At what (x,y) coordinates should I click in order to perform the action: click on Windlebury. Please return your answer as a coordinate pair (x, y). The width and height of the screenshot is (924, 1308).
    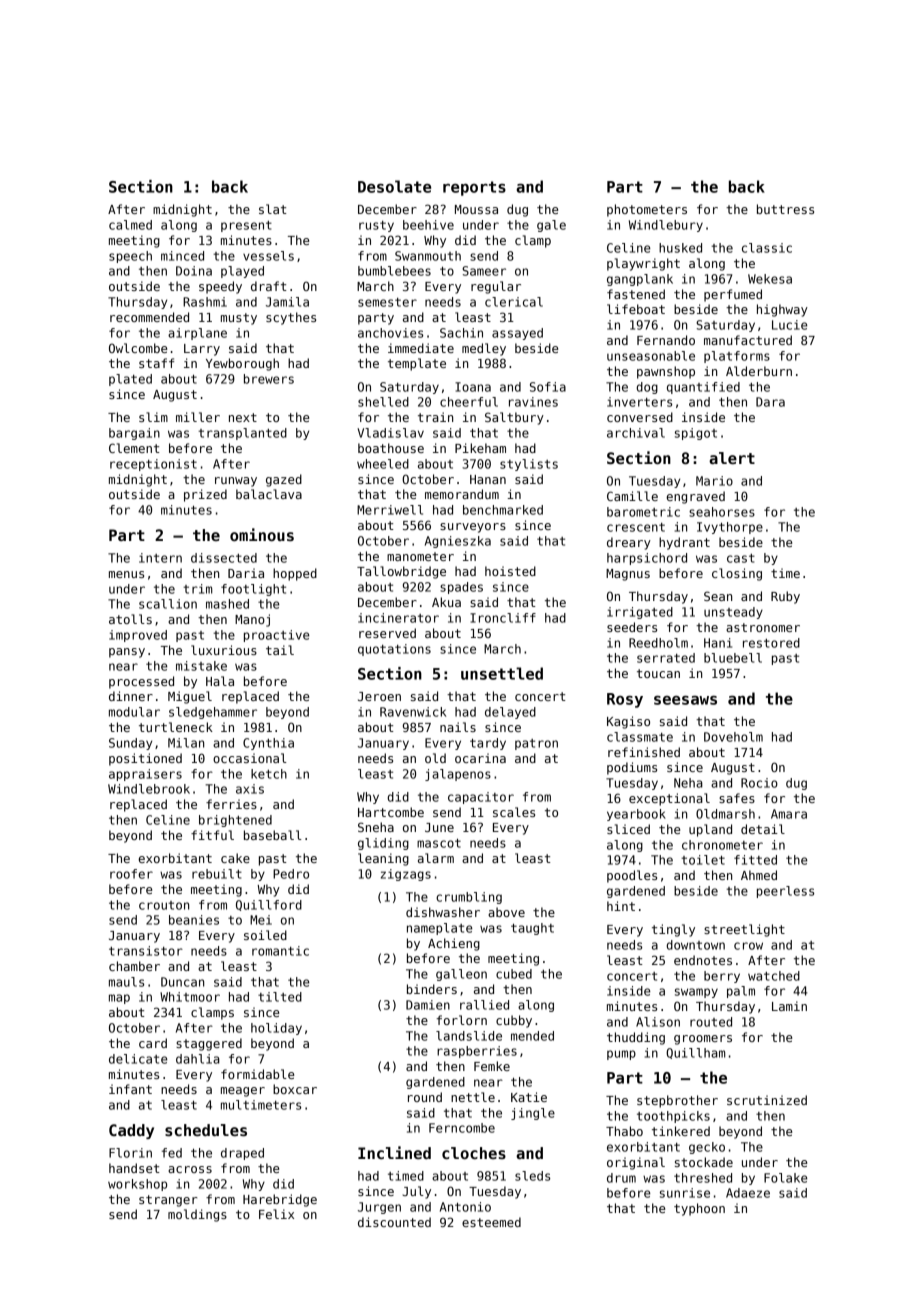
    Looking at the image, I should click on (666, 226).
